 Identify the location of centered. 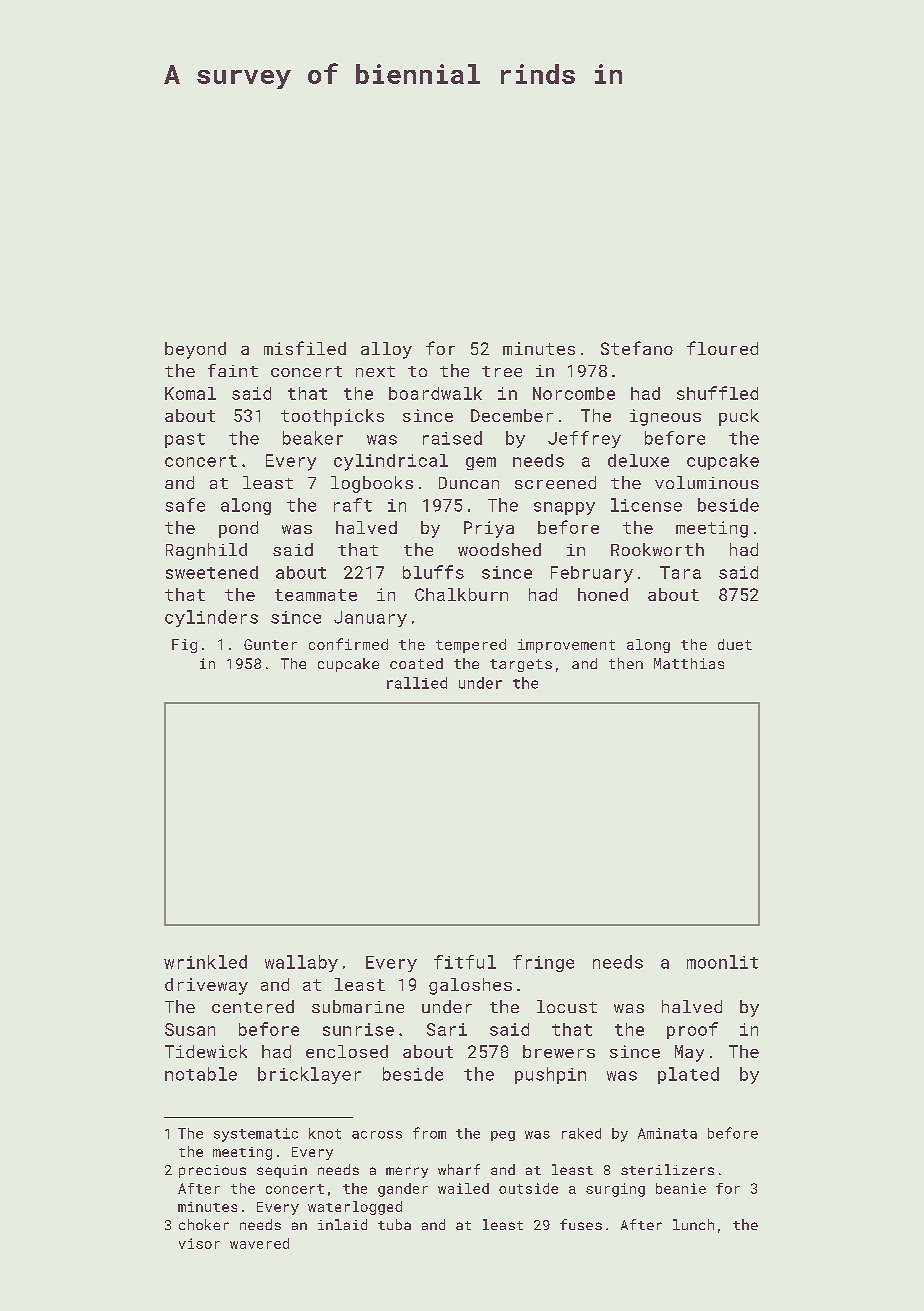
(253, 1006).
